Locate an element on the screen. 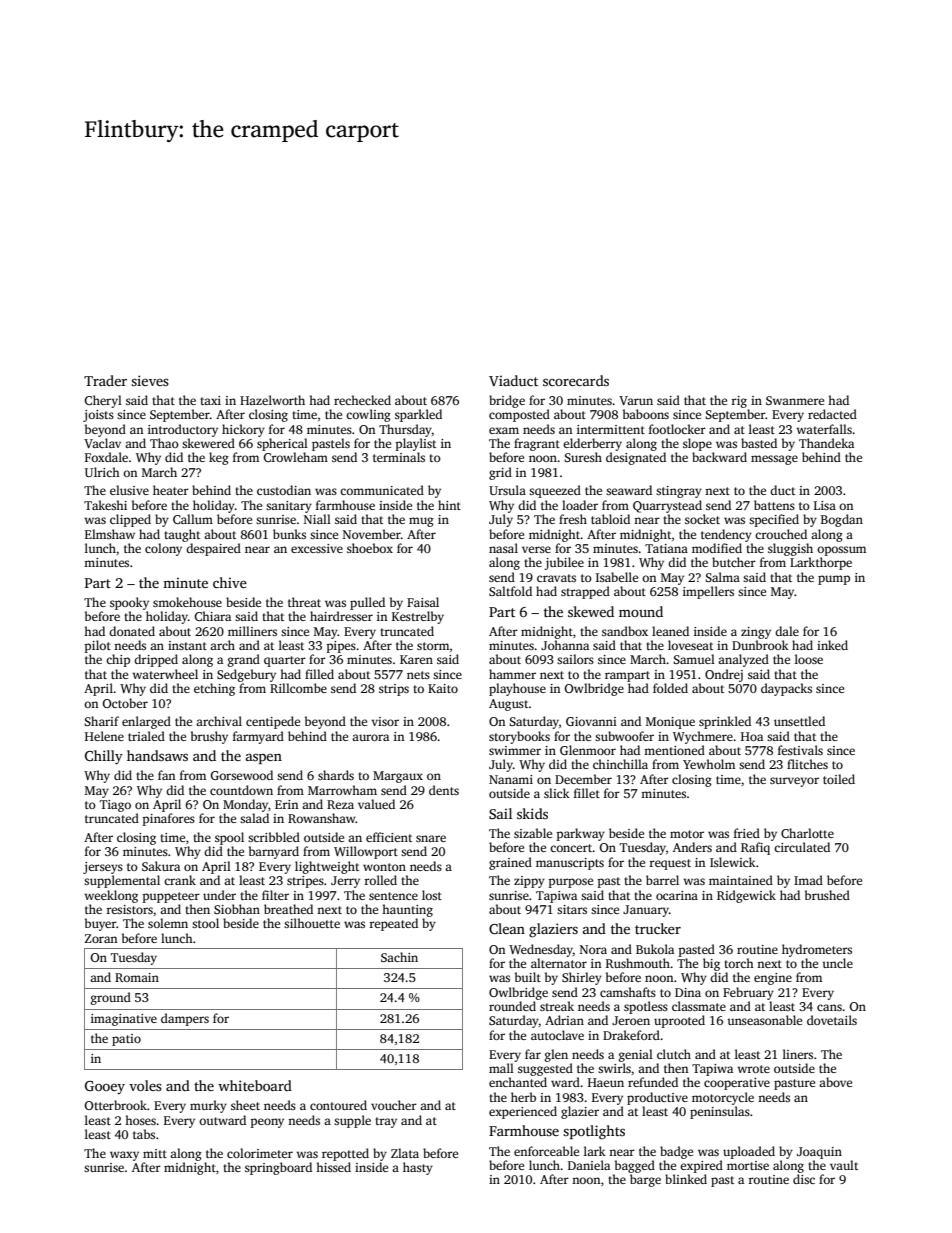 Image resolution: width=952 pixels, height=1233 pixels. exam is located at coordinates (504, 430).
